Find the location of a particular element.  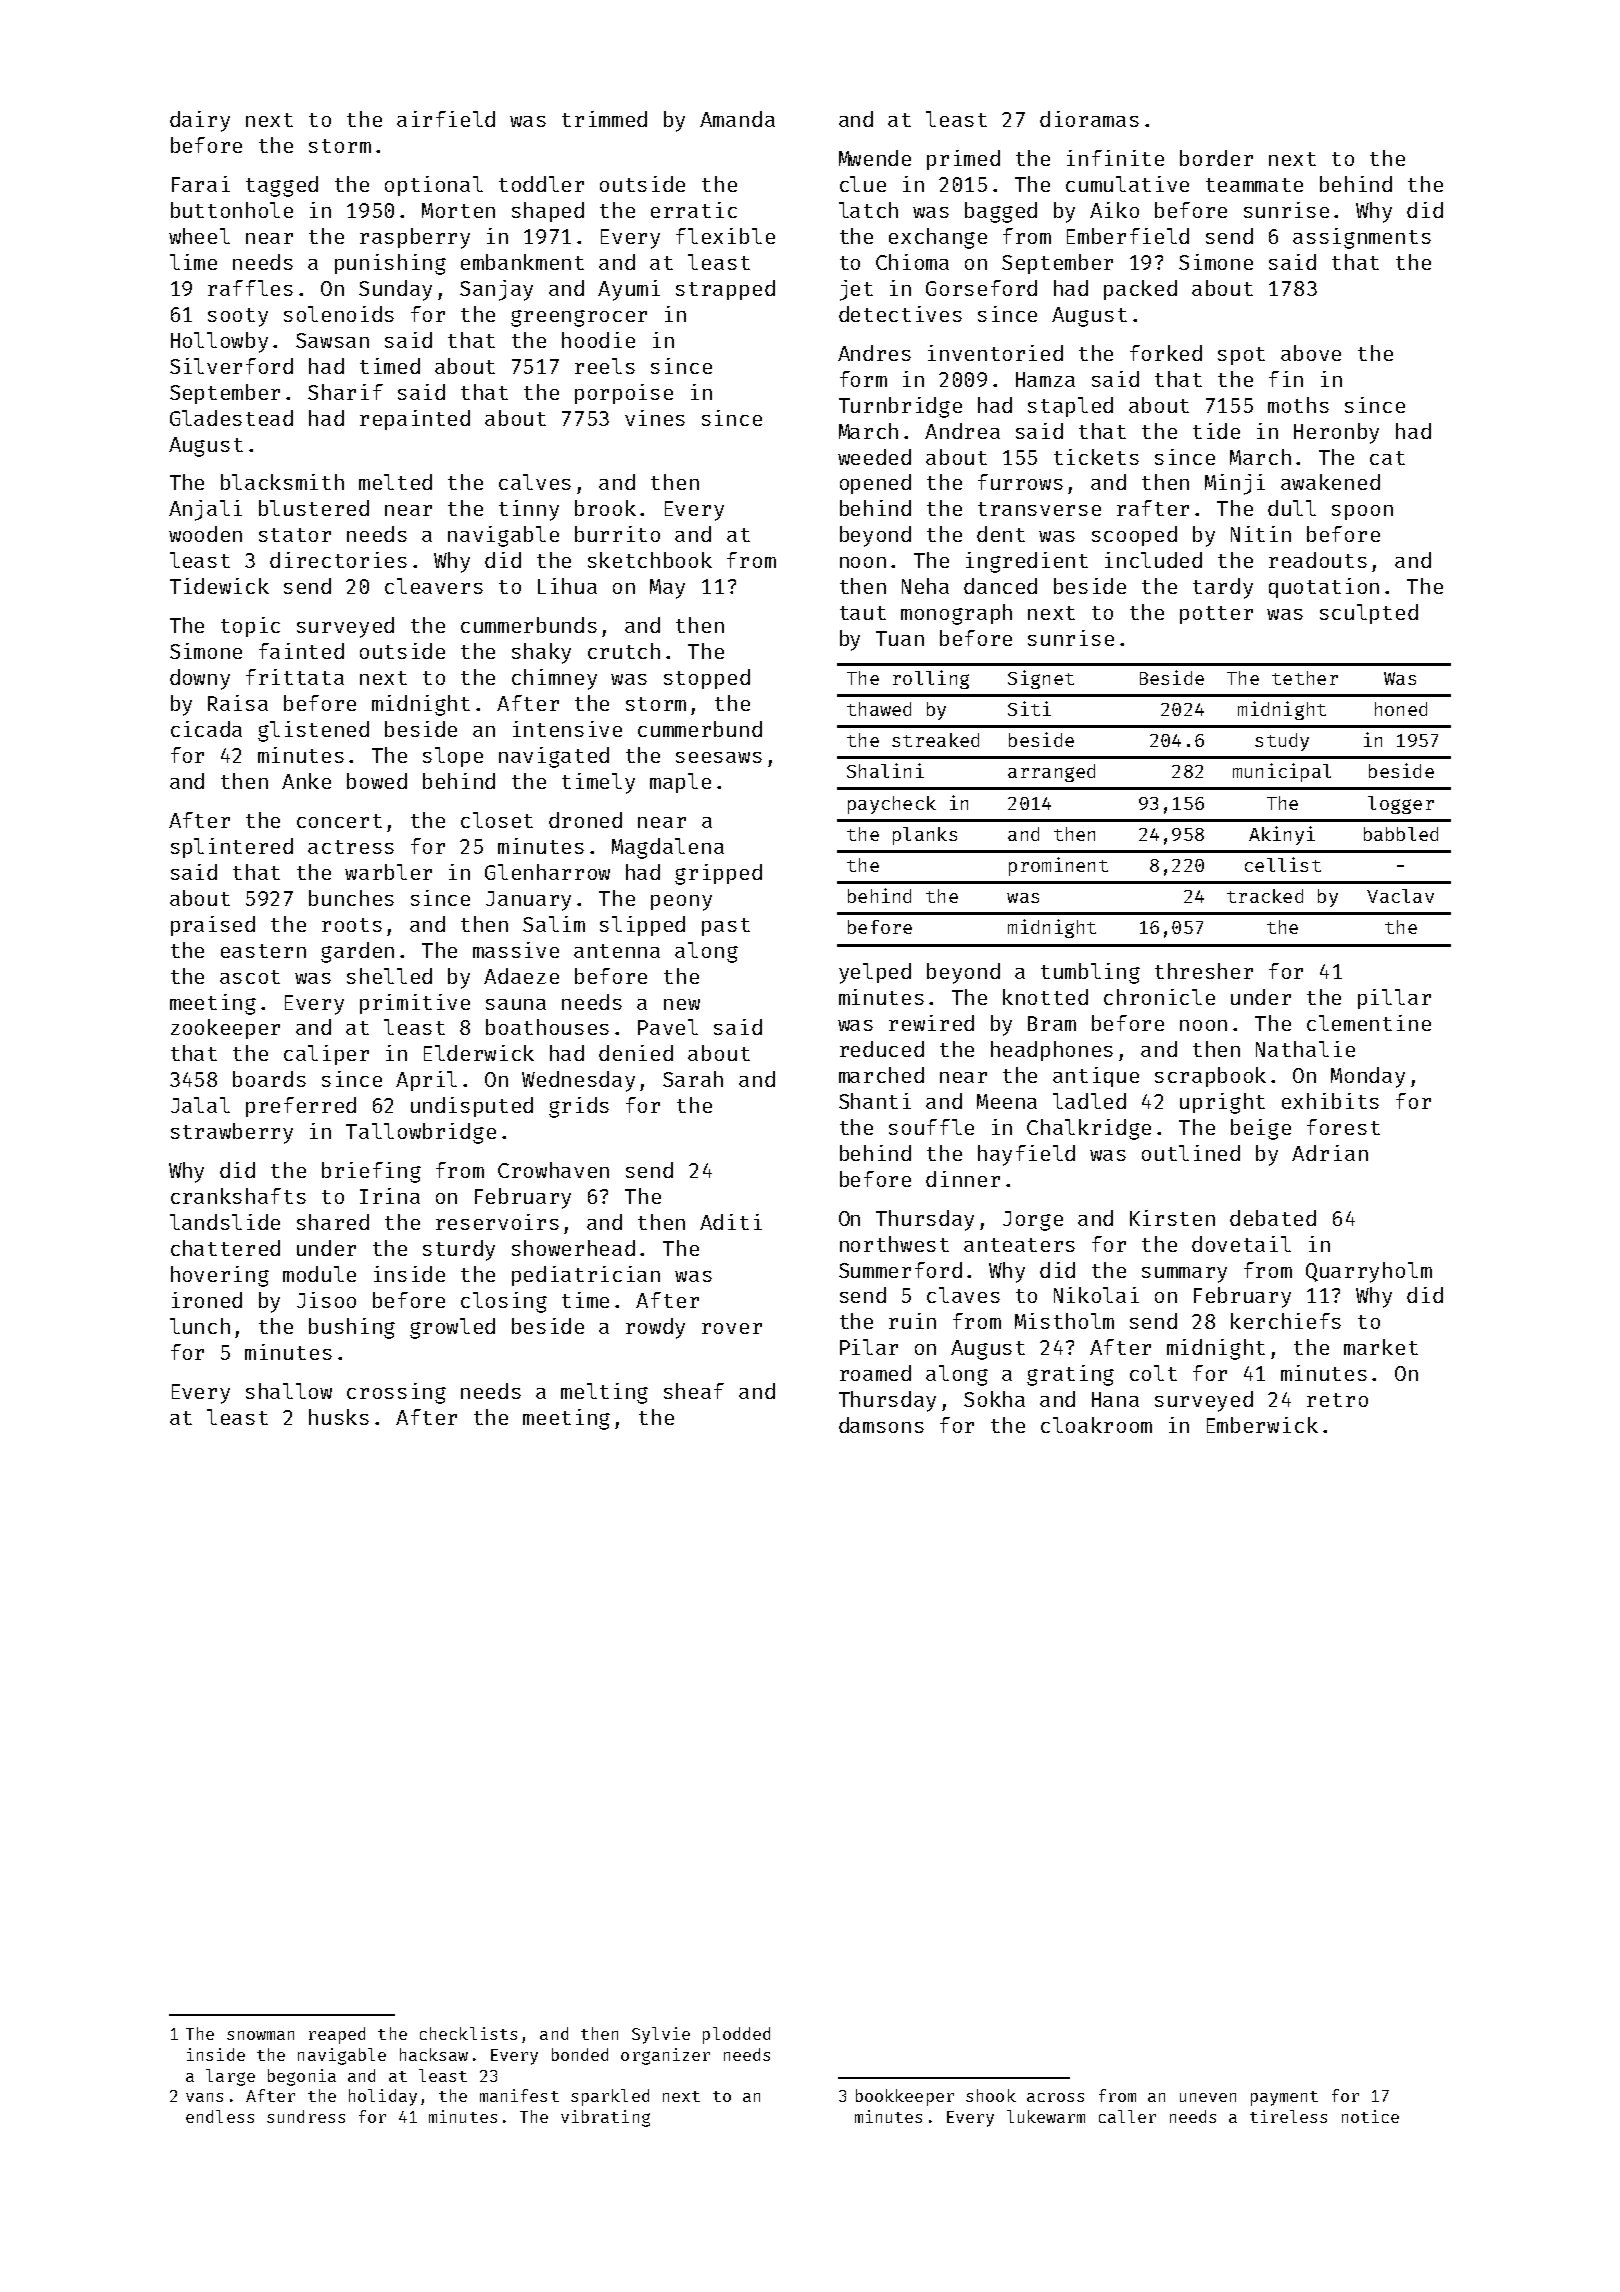

above is located at coordinates (1311, 353).
